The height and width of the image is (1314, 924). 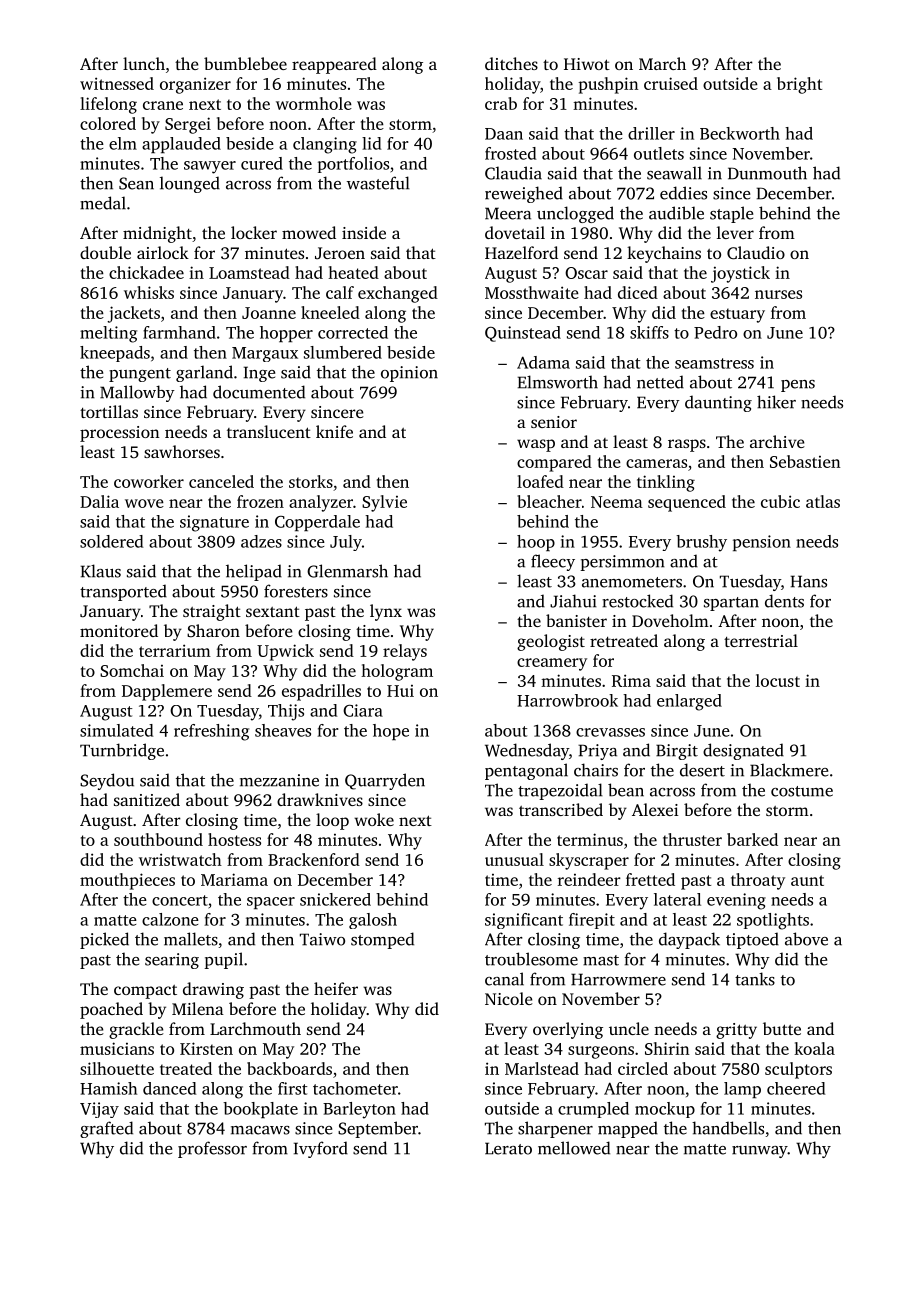 What do you see at coordinates (355, 1088) in the image?
I see `tachometer` at bounding box center [355, 1088].
